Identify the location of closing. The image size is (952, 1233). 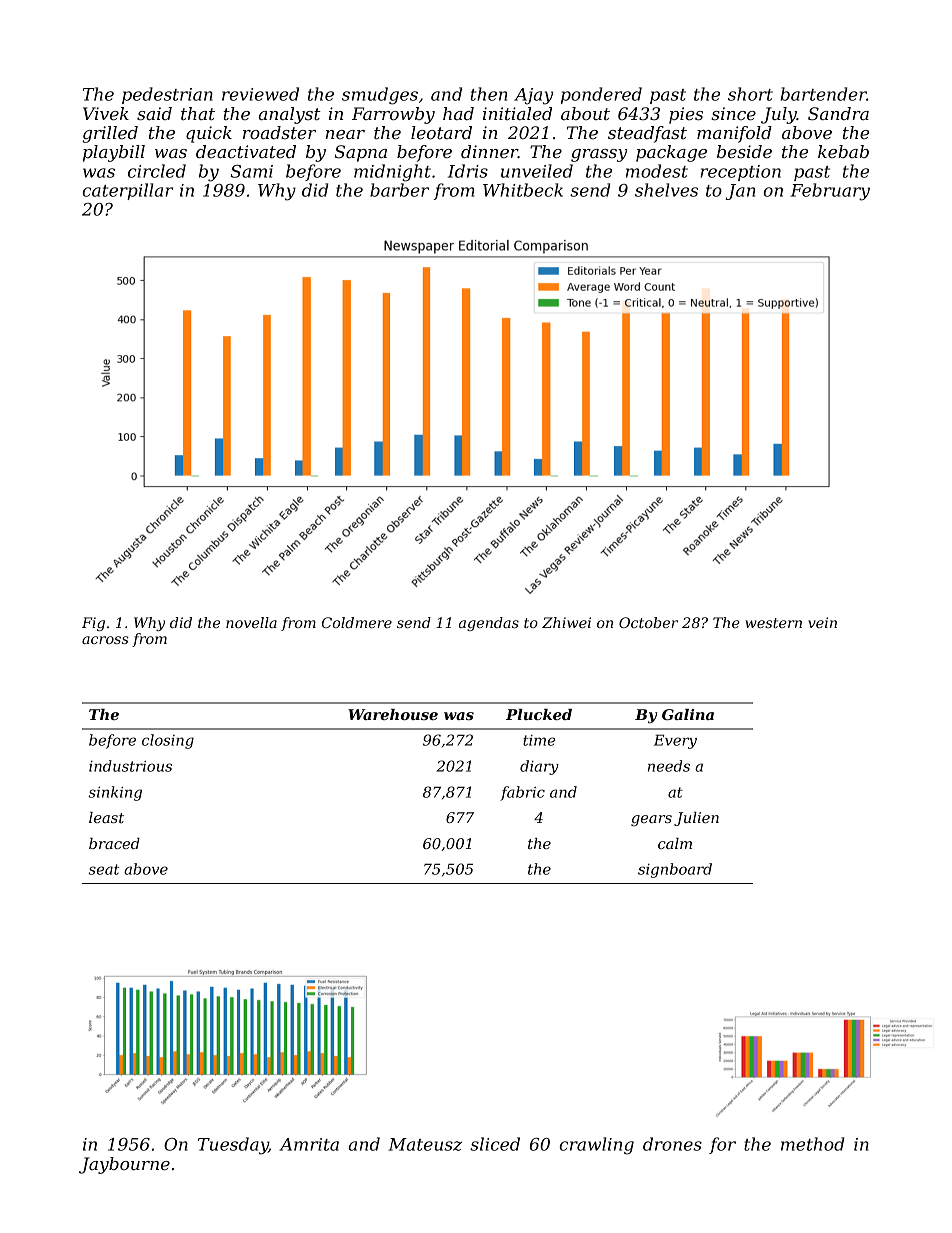
(168, 741).
